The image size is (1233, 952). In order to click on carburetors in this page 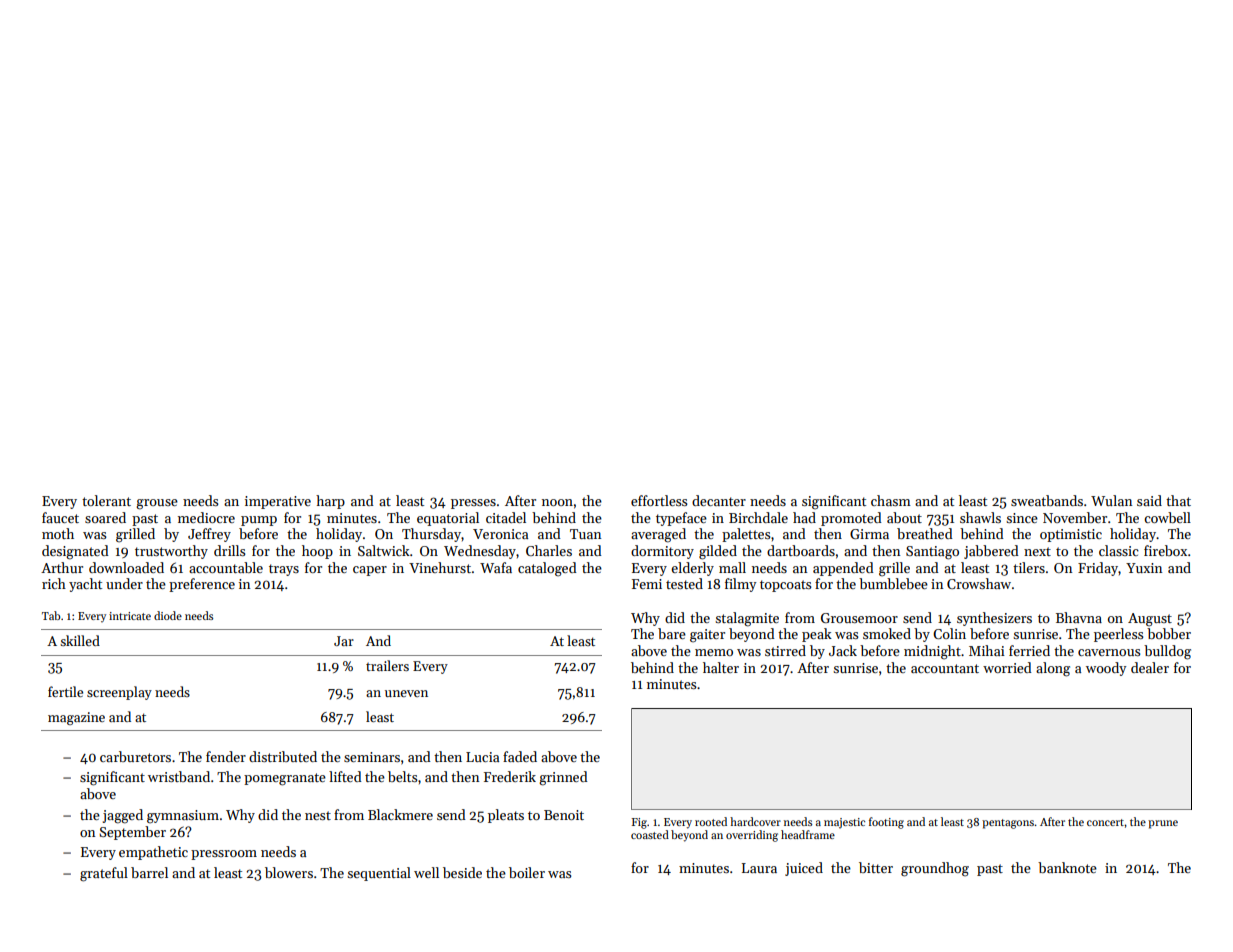, I will do `click(135, 756)`.
